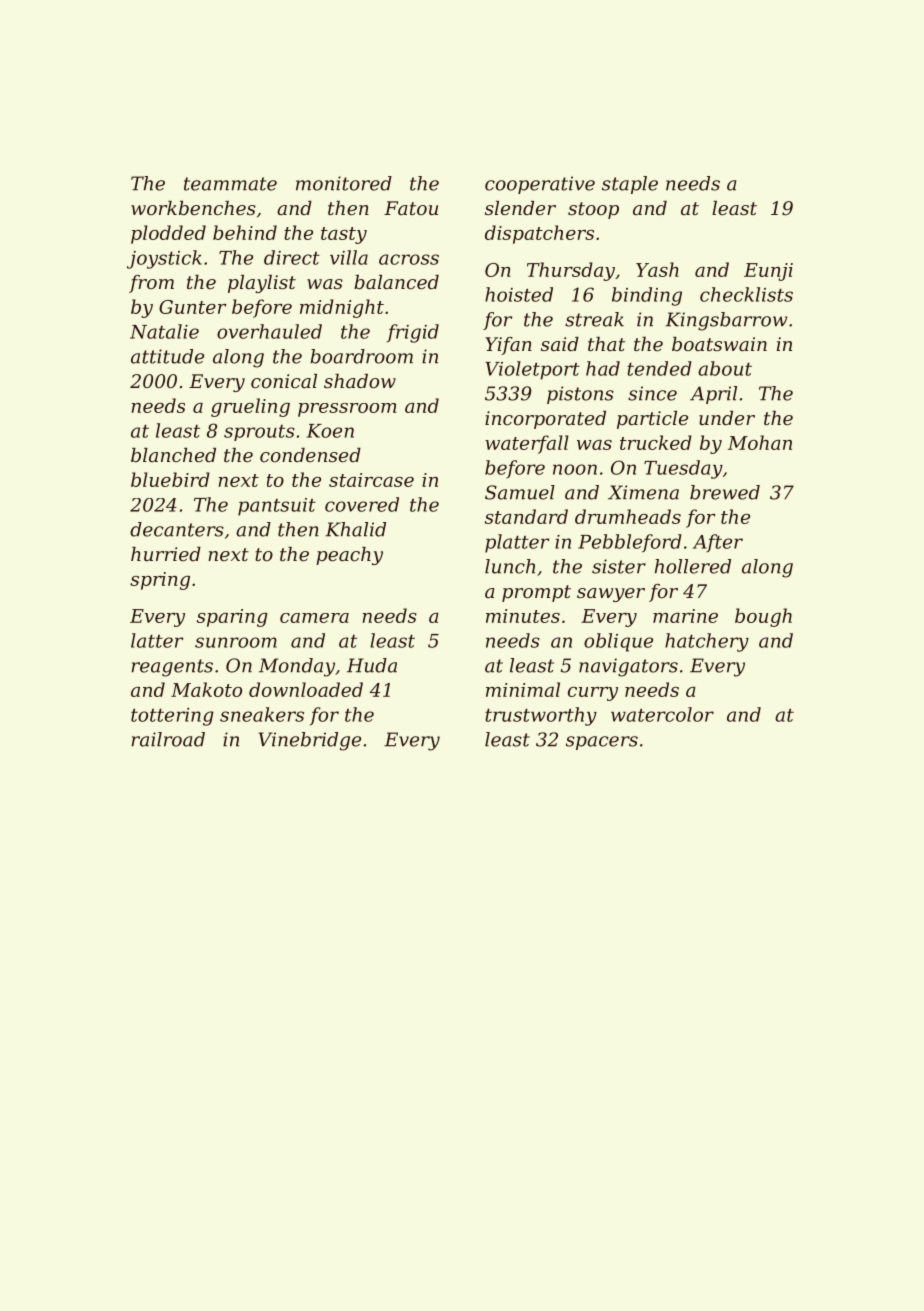 This document has width=924, height=1311. Describe the element at coordinates (652, 393) in the document. I see `since` at that location.
